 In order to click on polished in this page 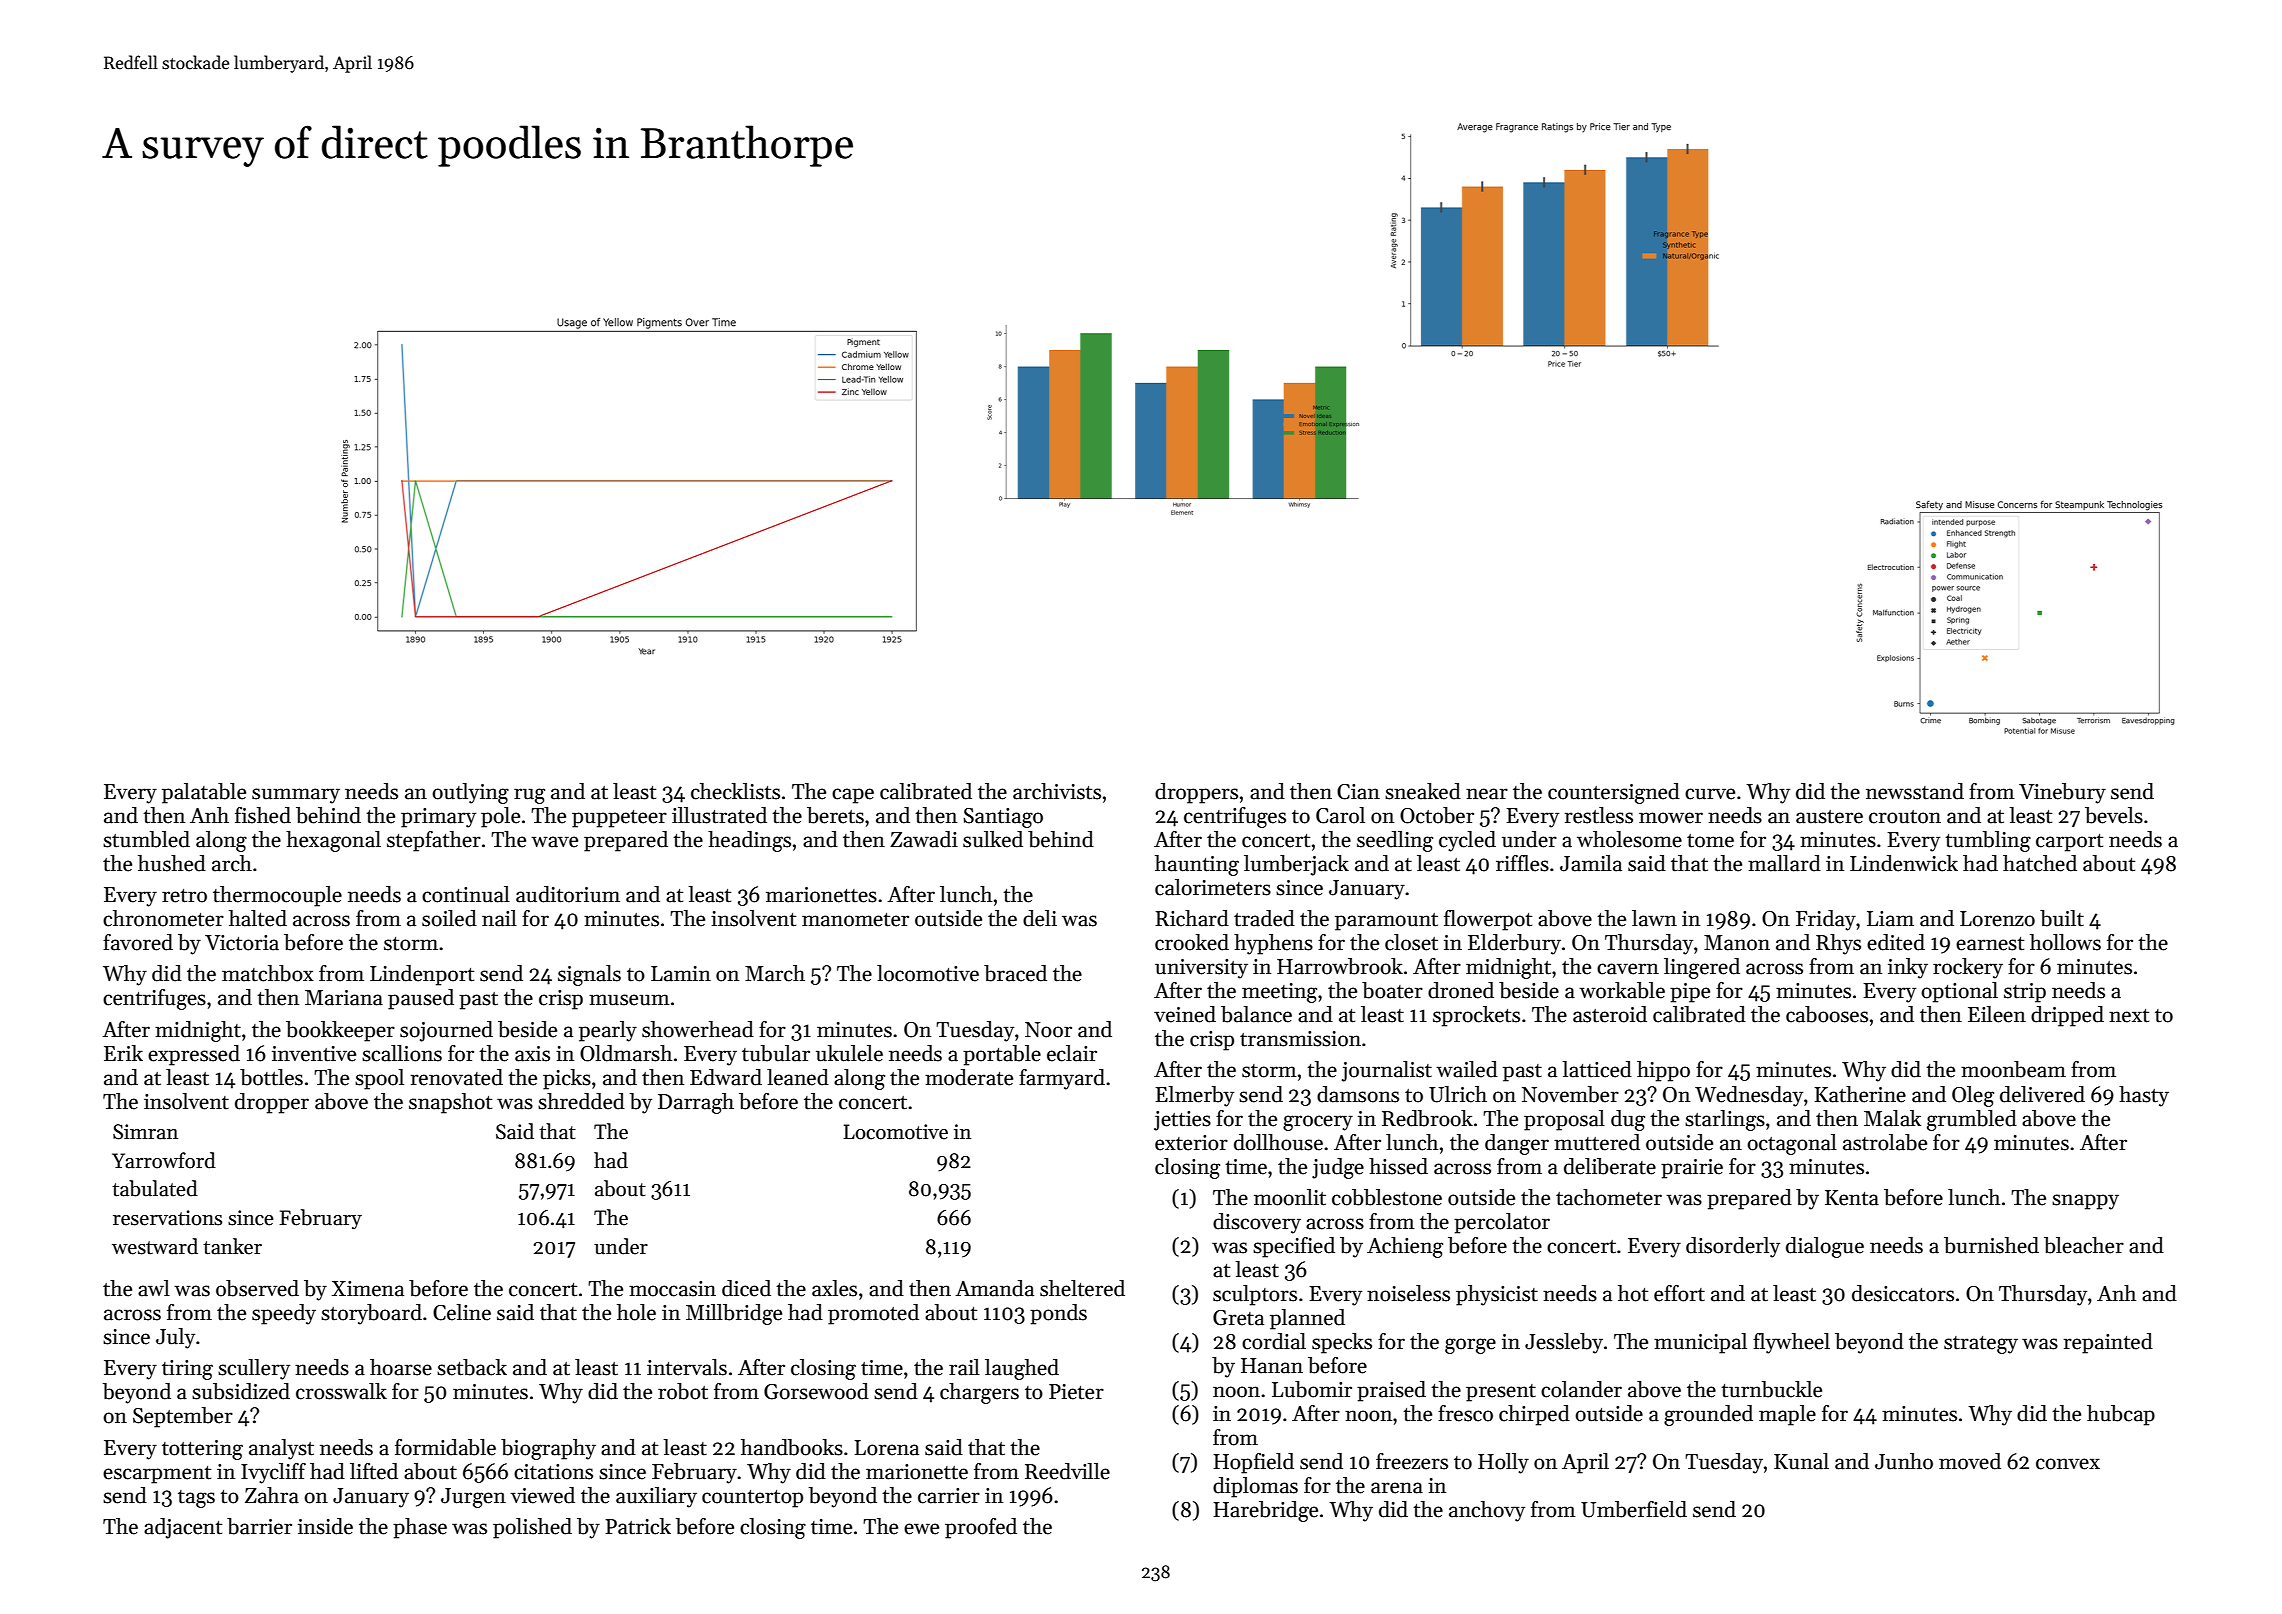, I will do `click(532, 1528)`.
